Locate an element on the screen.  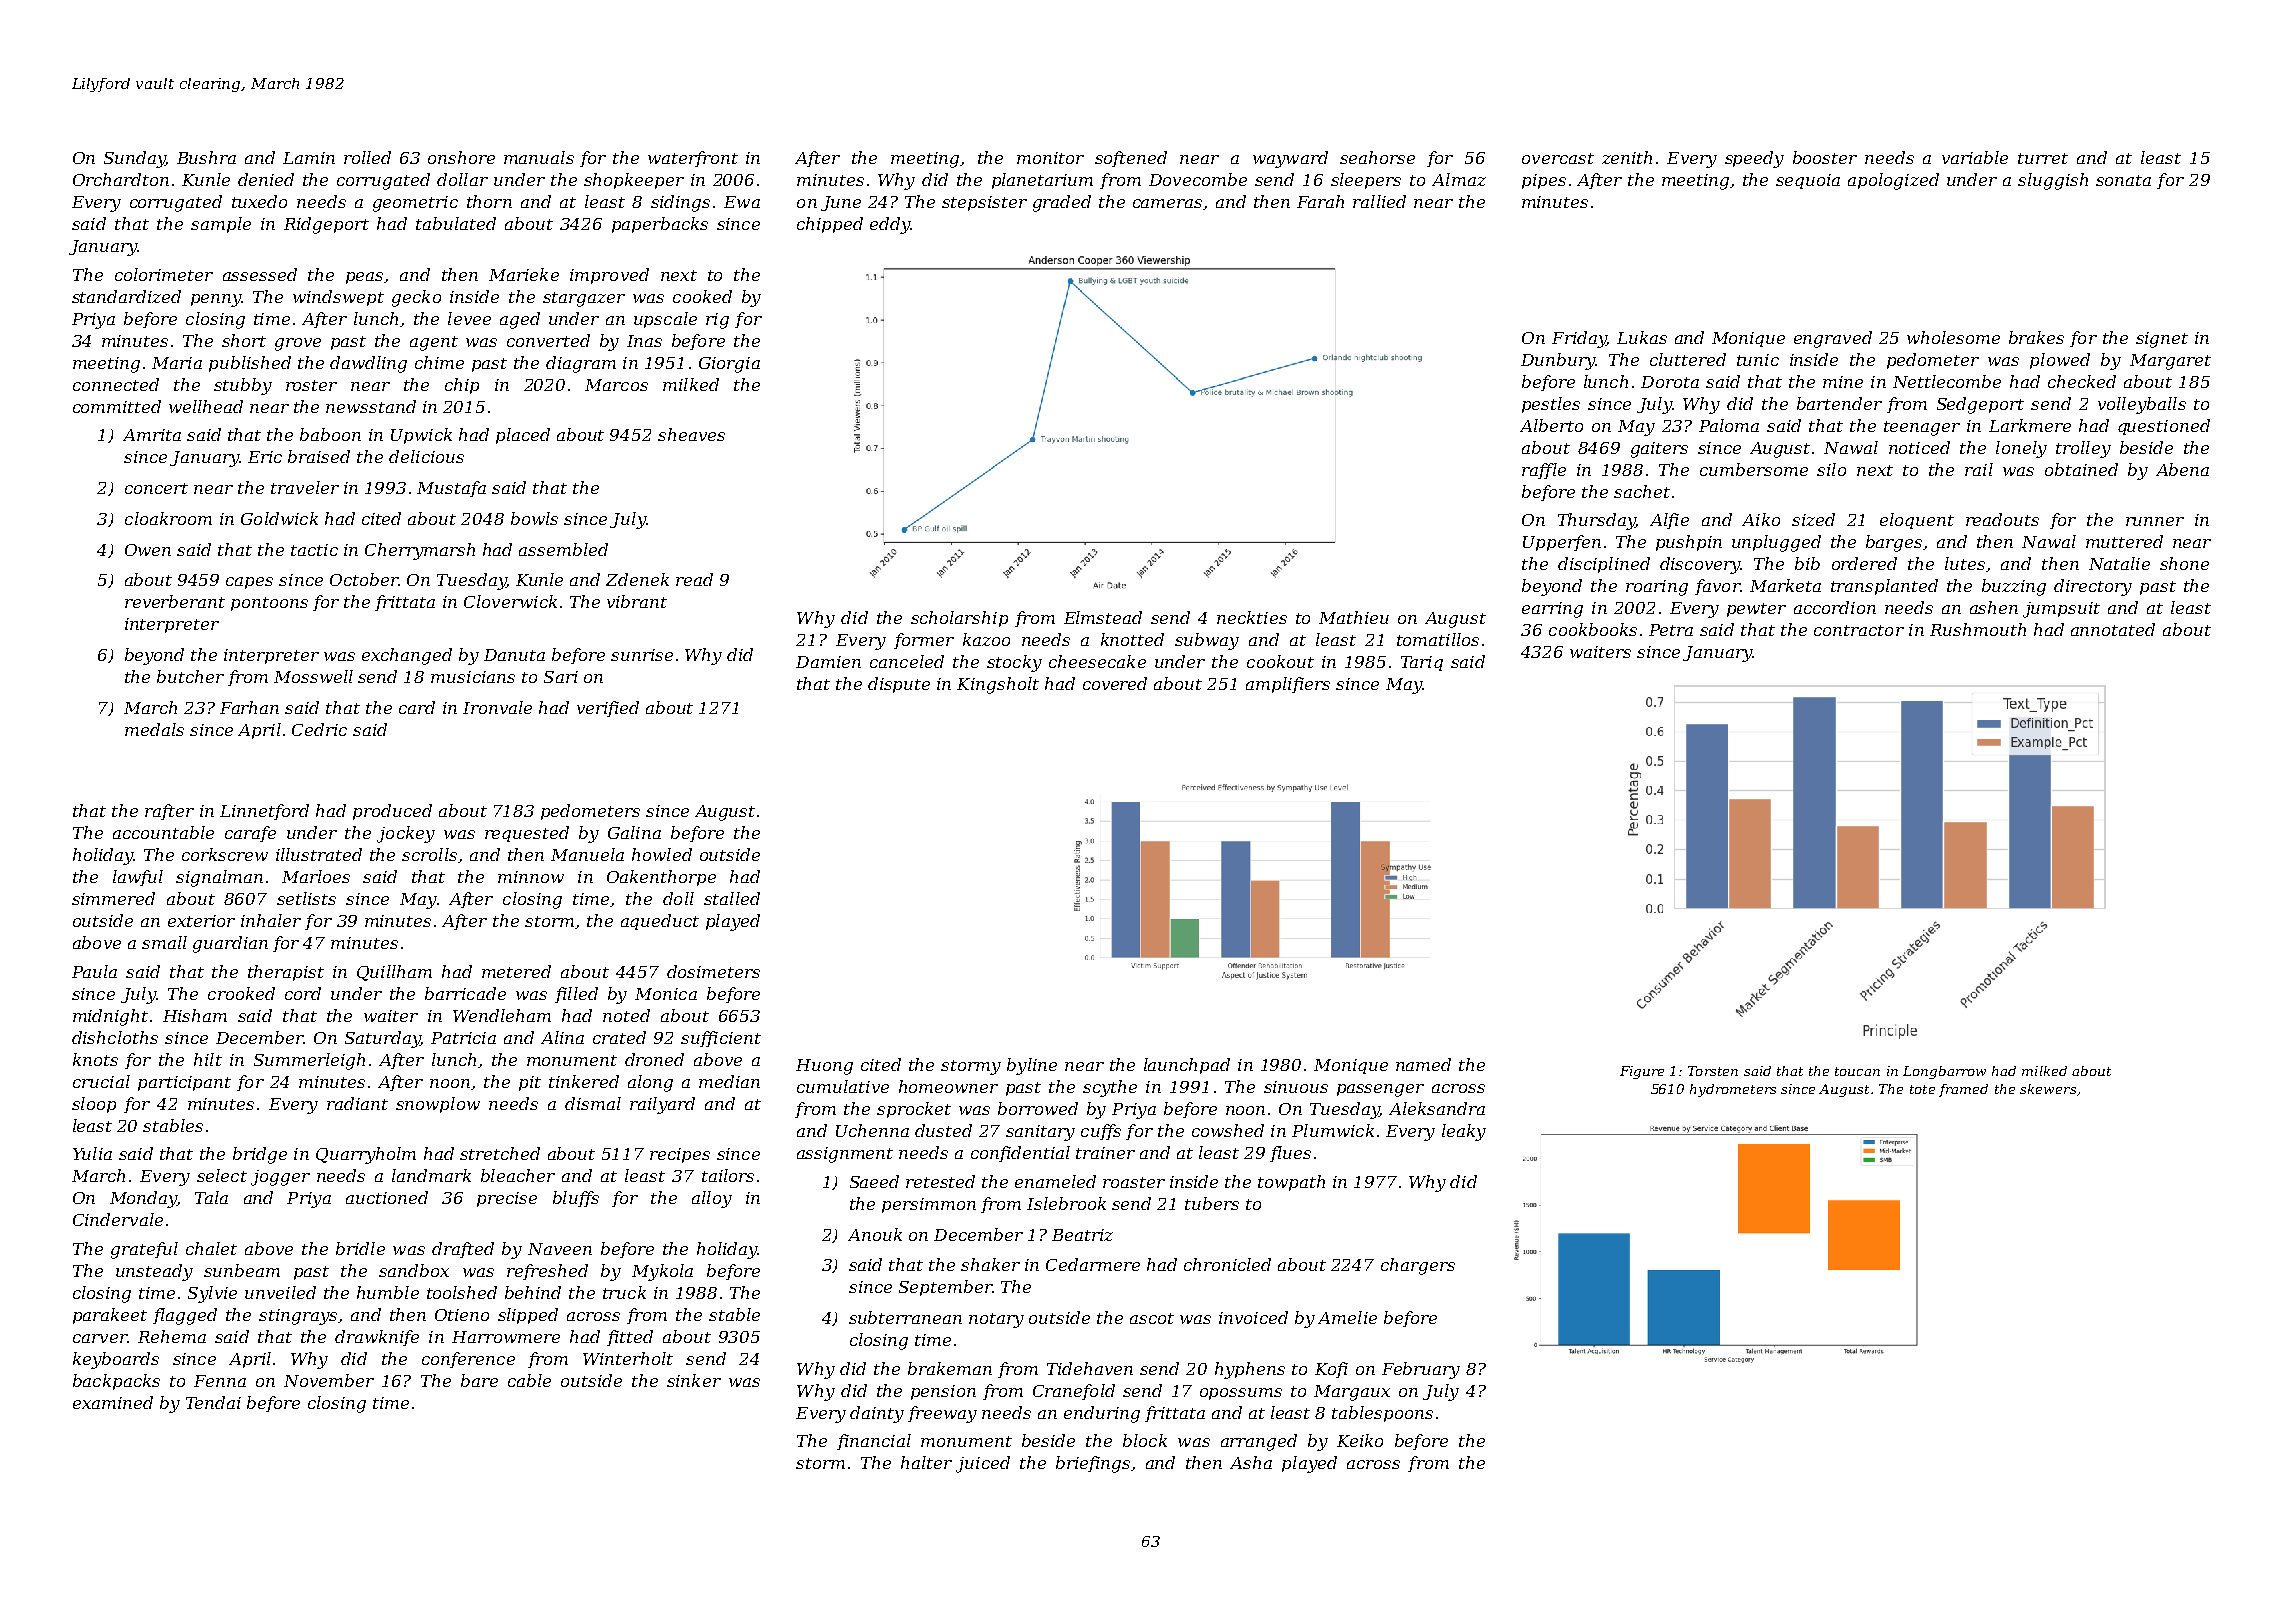
sonata is located at coordinates (2123, 180).
